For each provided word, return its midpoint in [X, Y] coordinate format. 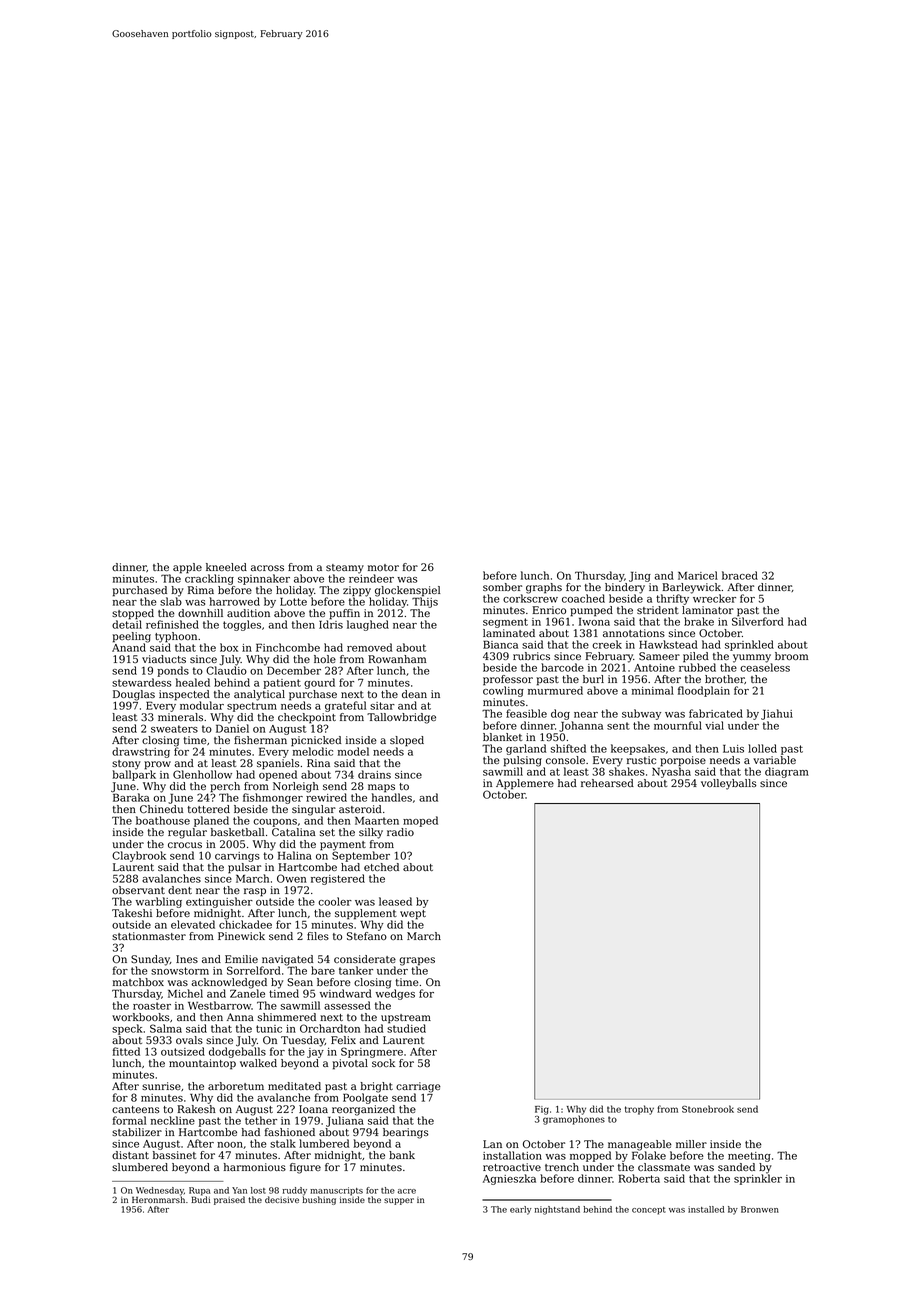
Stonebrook [708, 1109]
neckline [173, 1120]
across [267, 568]
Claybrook [139, 856]
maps [381, 788]
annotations [634, 633]
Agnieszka [509, 1179]
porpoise [683, 761]
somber [502, 587]
